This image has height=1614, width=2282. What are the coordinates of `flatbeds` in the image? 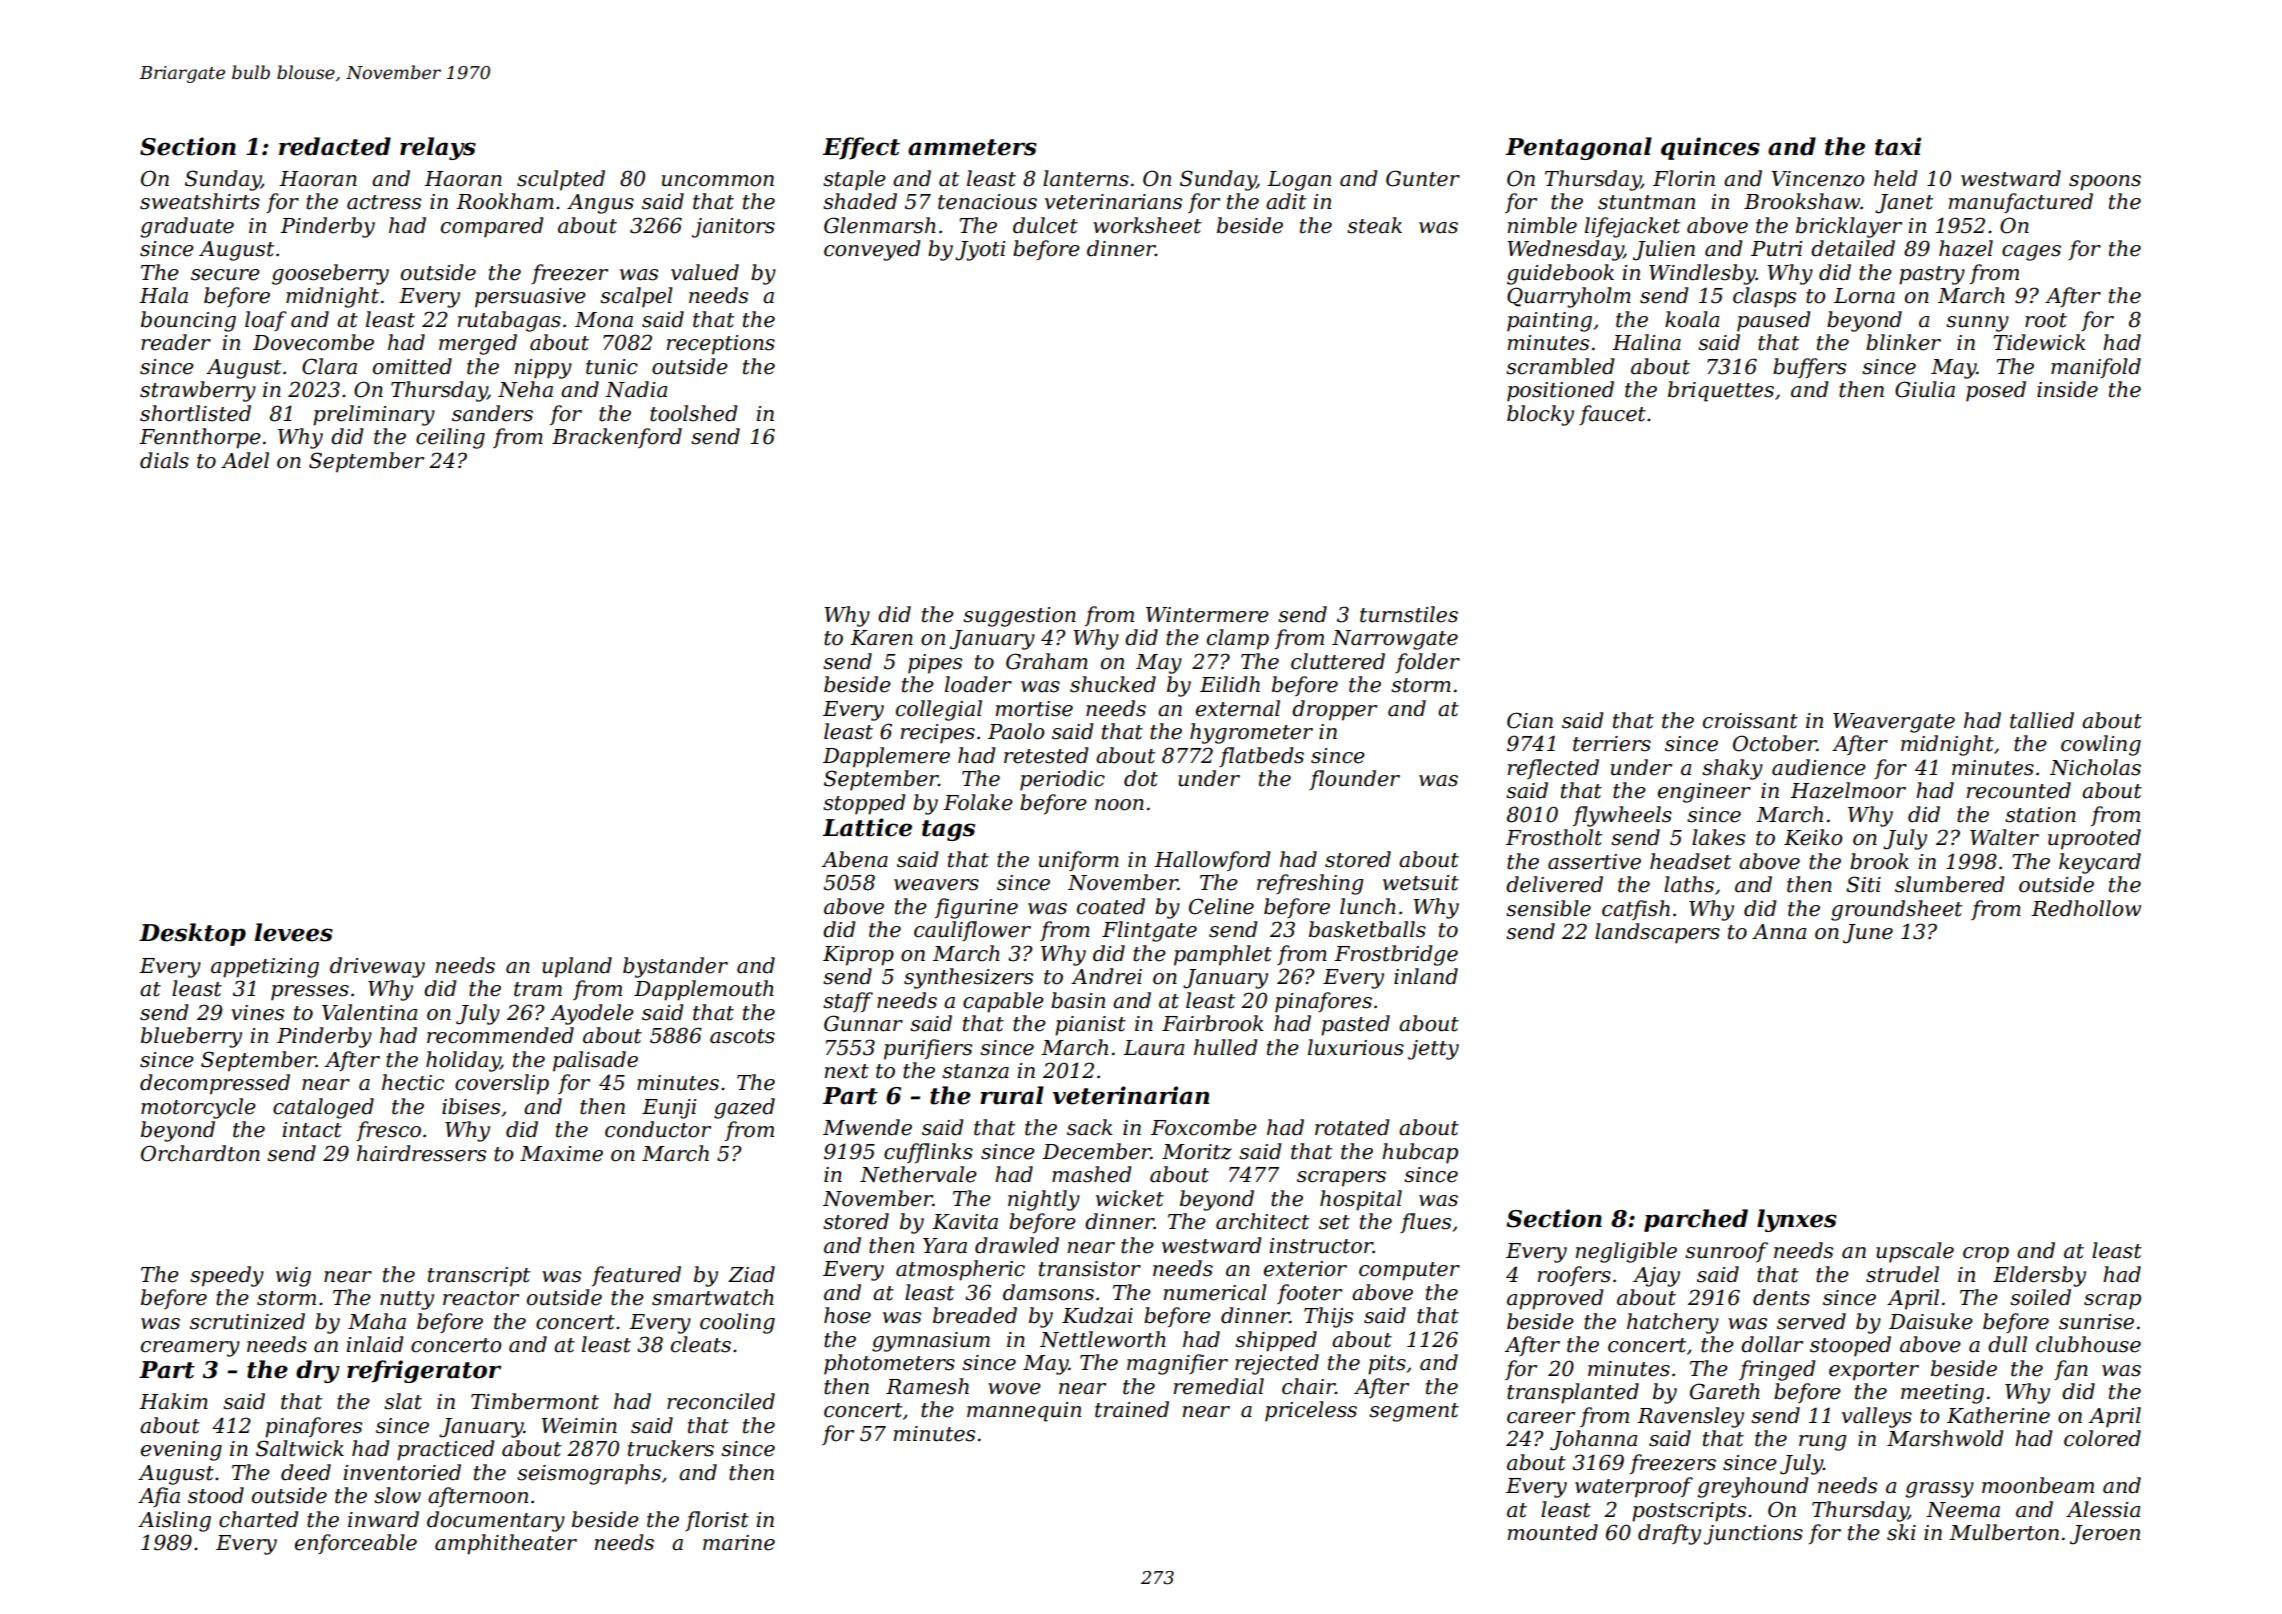 It's located at (1261, 757).
